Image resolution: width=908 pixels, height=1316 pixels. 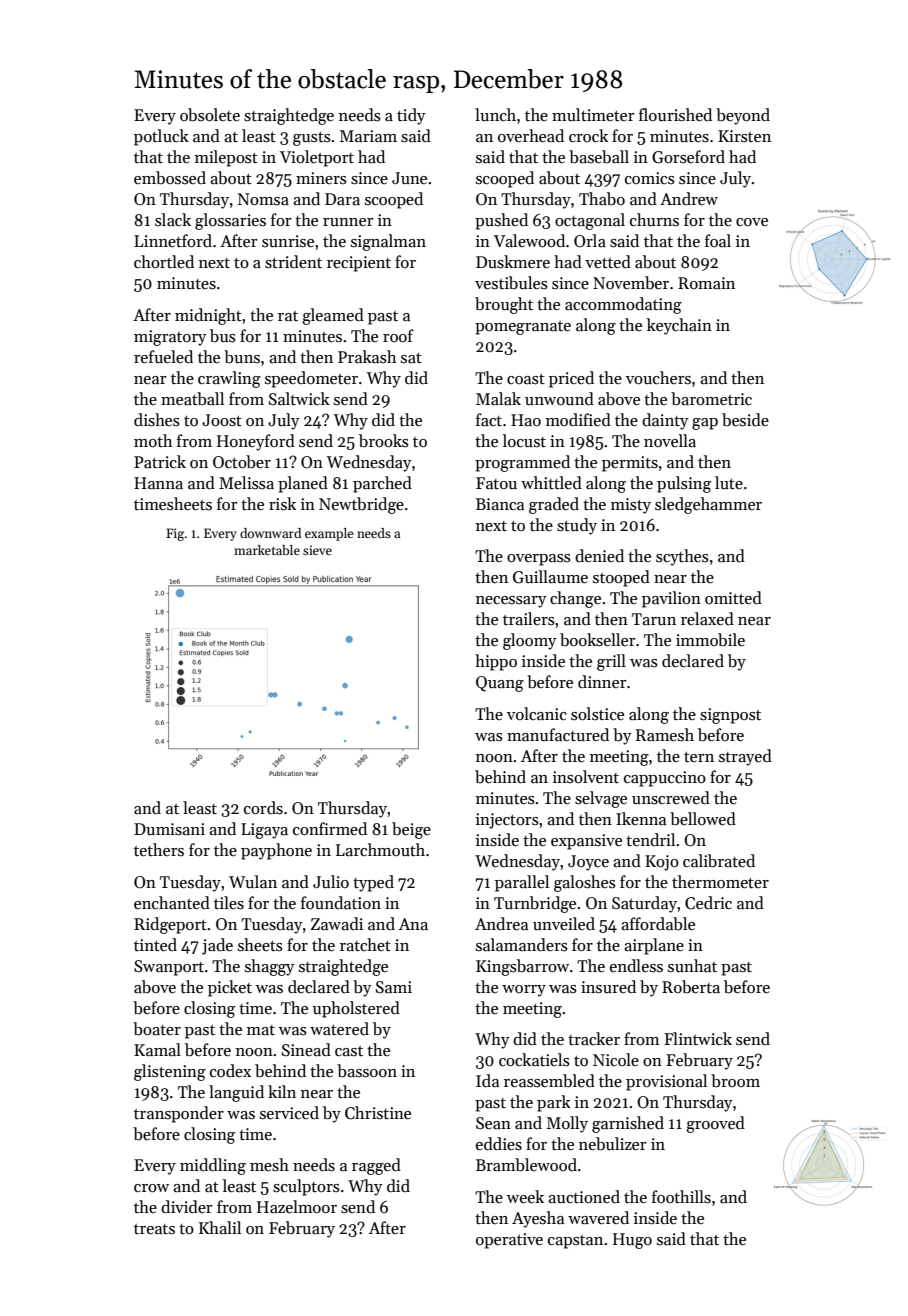 What do you see at coordinates (496, 483) in the screenshot?
I see `Fatou` at bounding box center [496, 483].
